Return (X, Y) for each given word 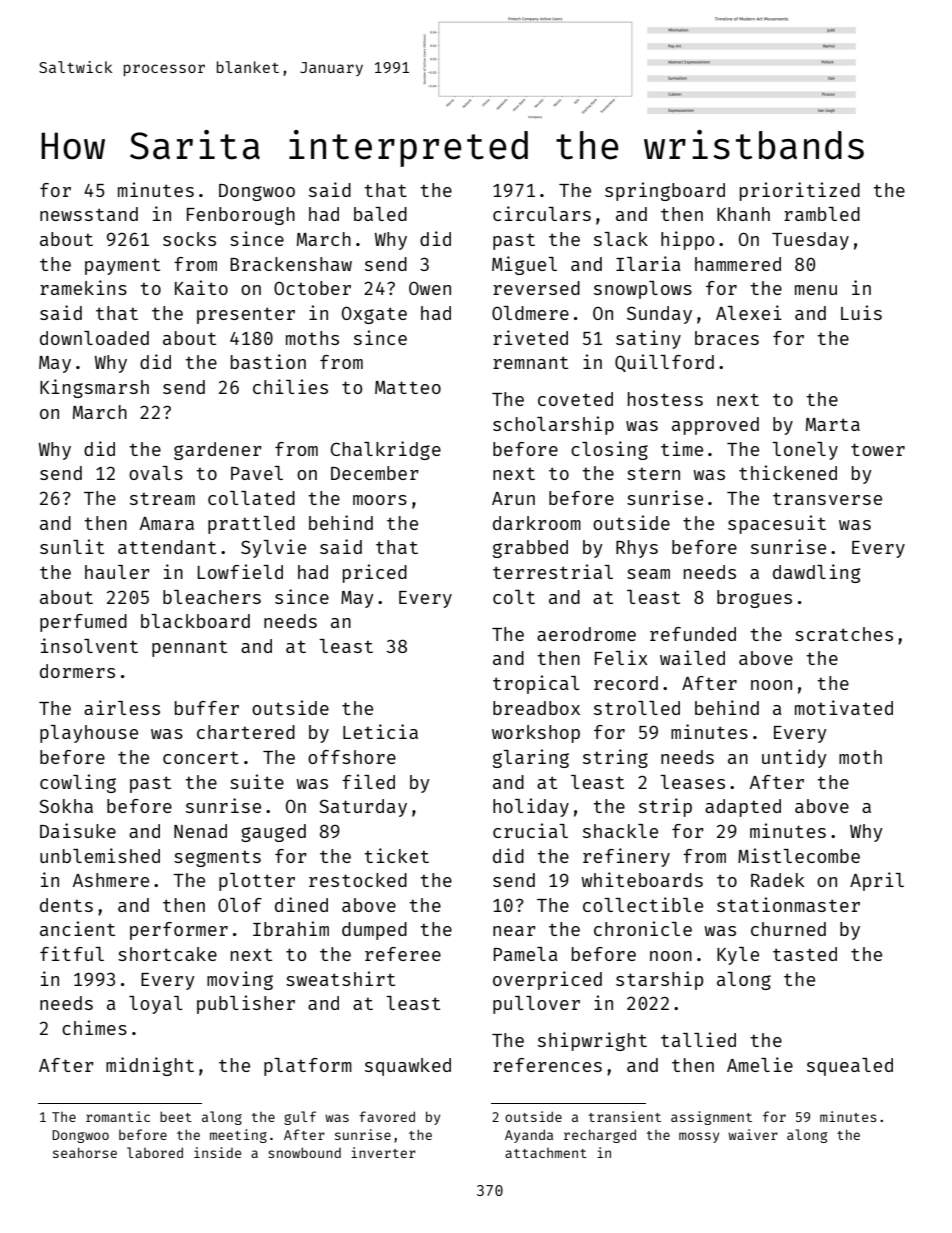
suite (257, 781)
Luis (861, 312)
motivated (844, 707)
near (514, 931)
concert (201, 757)
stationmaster (788, 904)
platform (308, 1067)
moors (380, 500)
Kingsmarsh (94, 388)
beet (176, 1116)
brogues (754, 599)
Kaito (201, 287)
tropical (536, 684)
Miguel (524, 265)
